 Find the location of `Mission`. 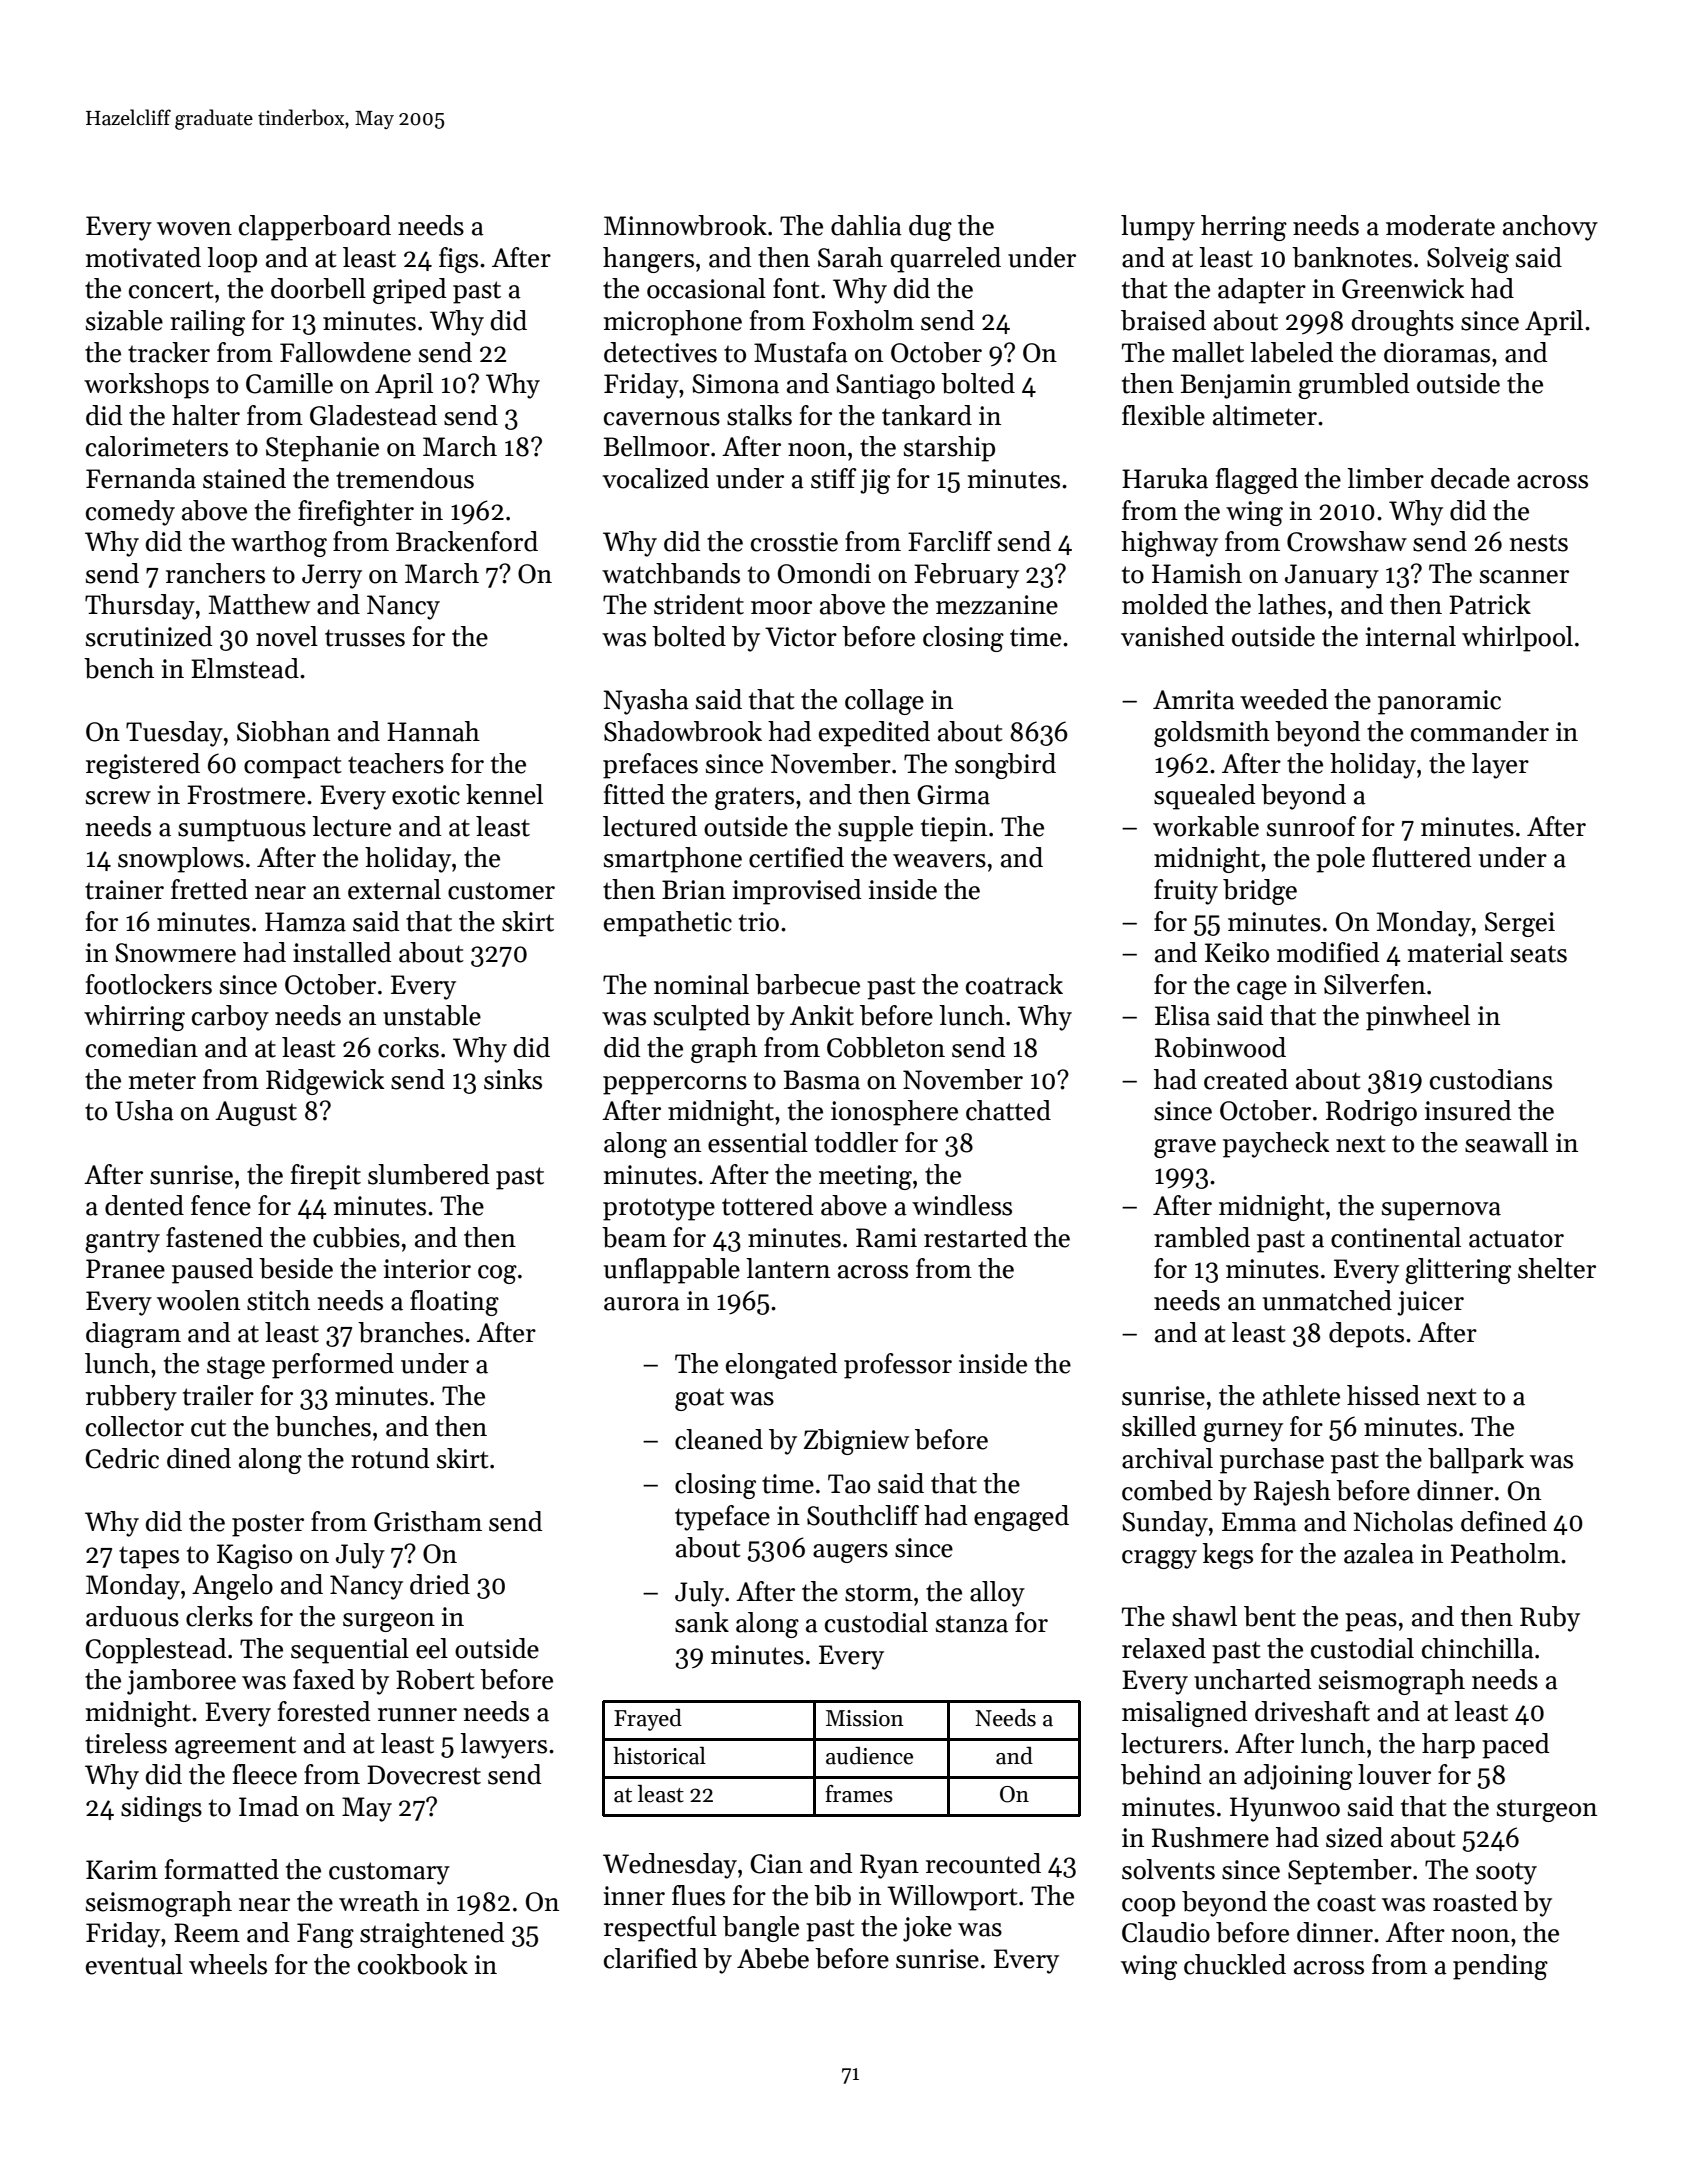

Mission is located at coordinates (865, 1718).
